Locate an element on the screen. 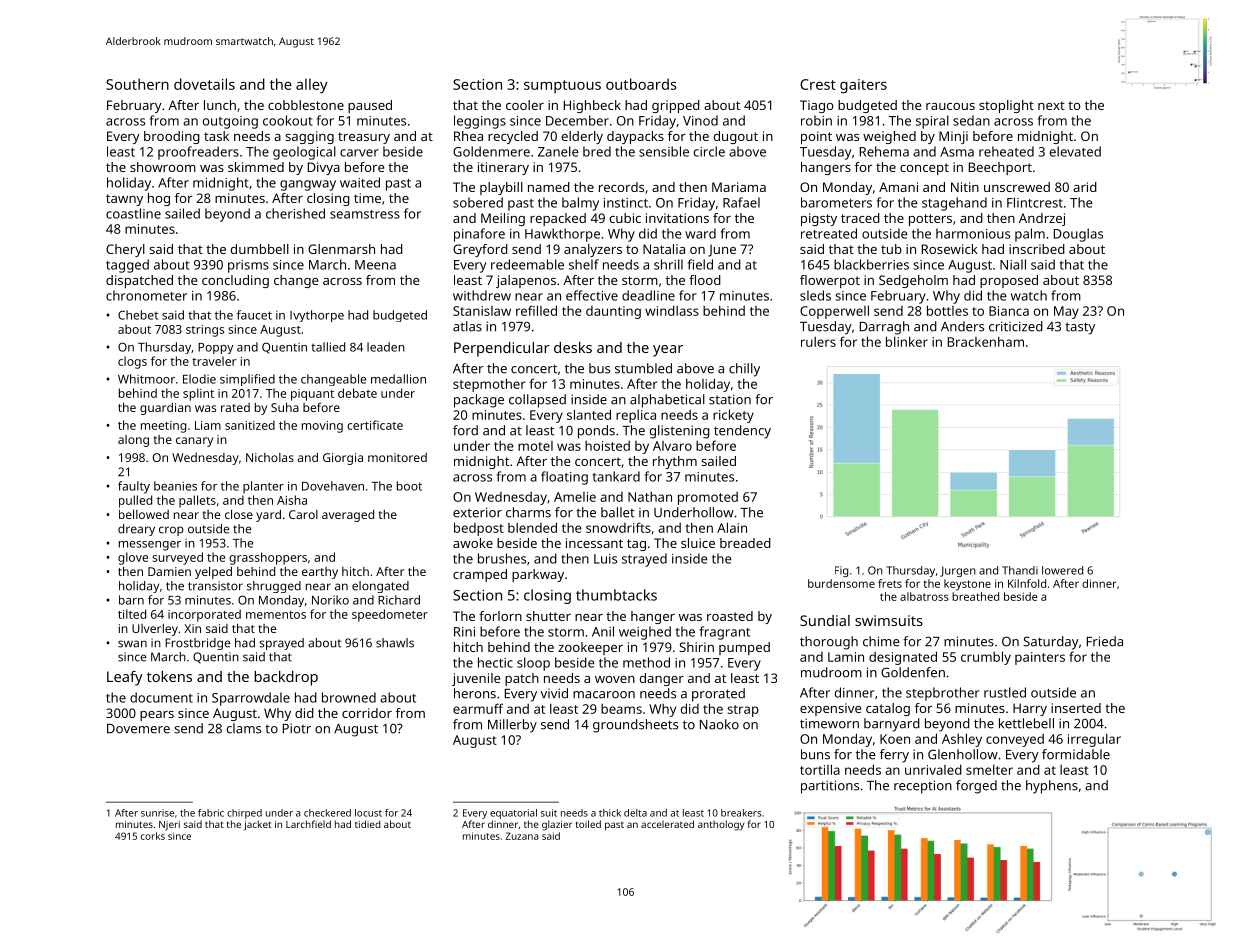 The height and width of the screenshot is (952, 1233). Dovemere is located at coordinates (138, 729).
